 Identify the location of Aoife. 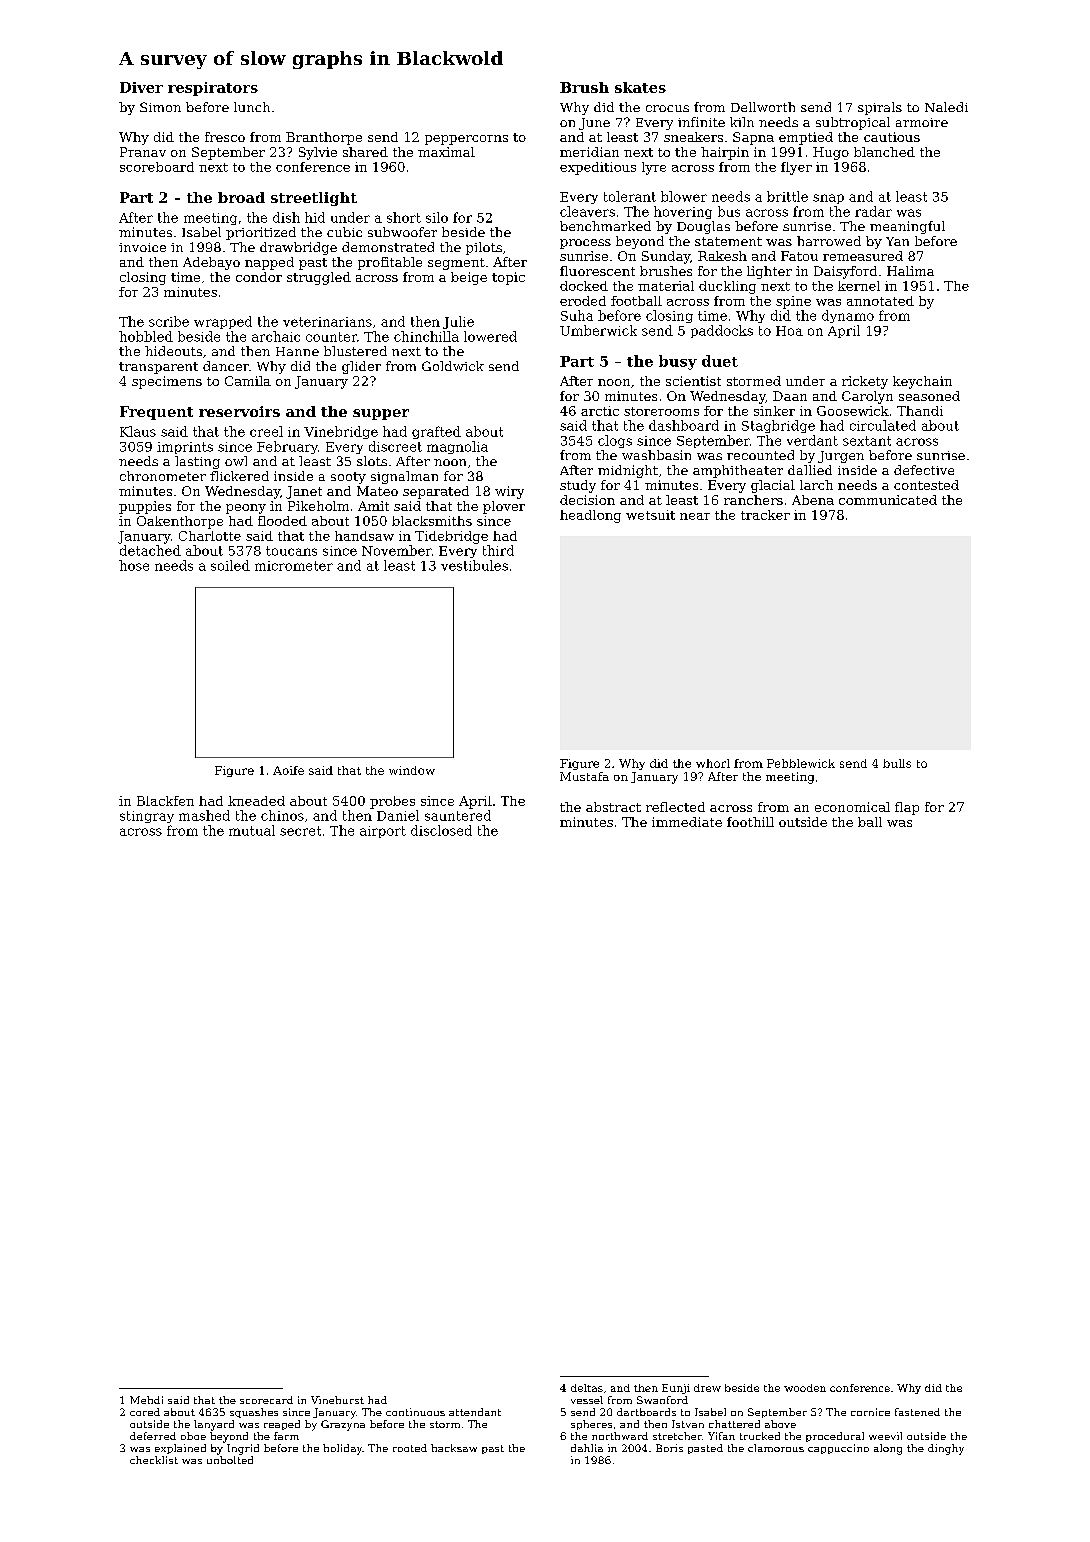
(288, 770).
